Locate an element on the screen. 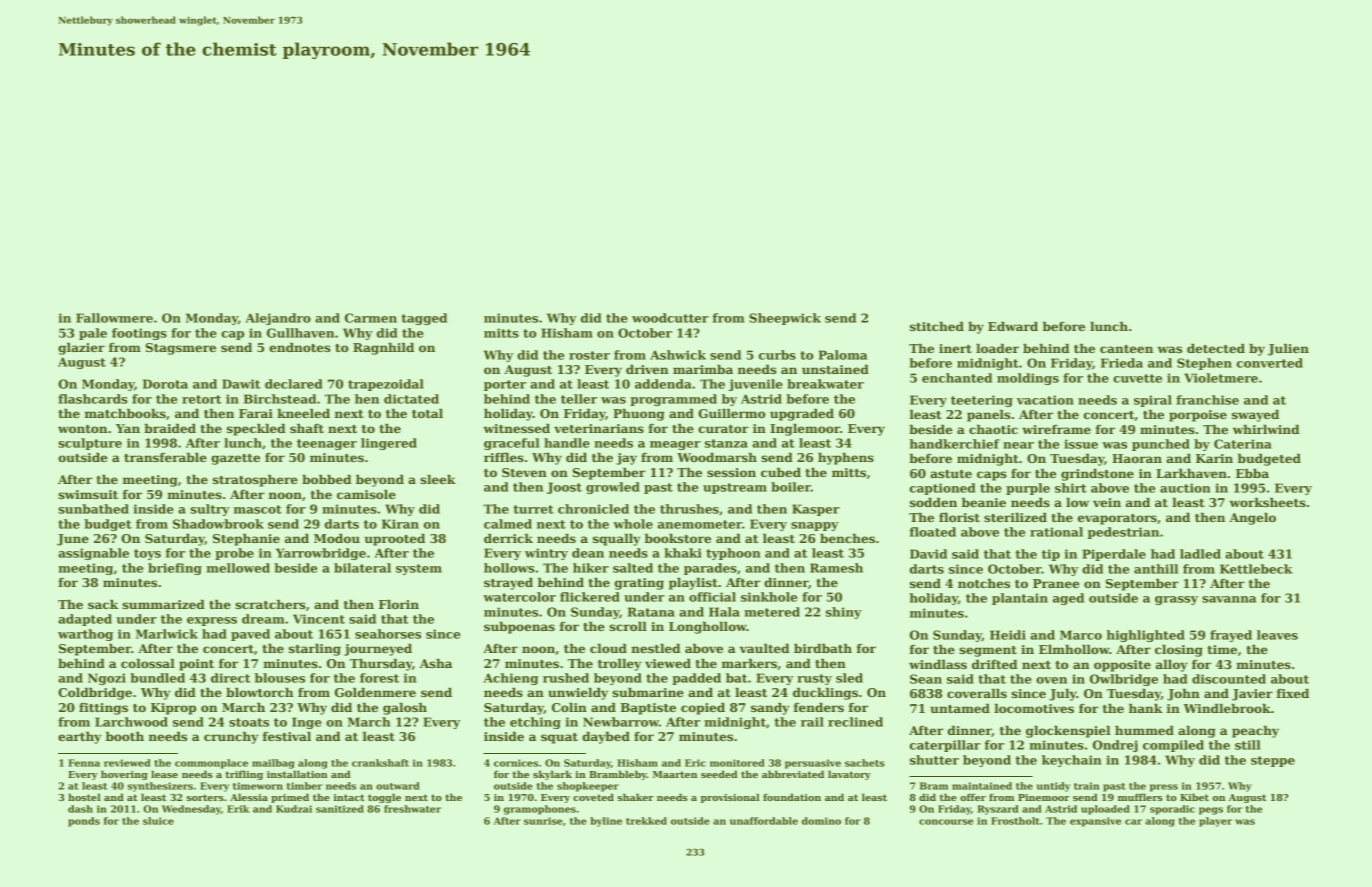 This screenshot has width=1372, height=887. oven is located at coordinates (1051, 680).
